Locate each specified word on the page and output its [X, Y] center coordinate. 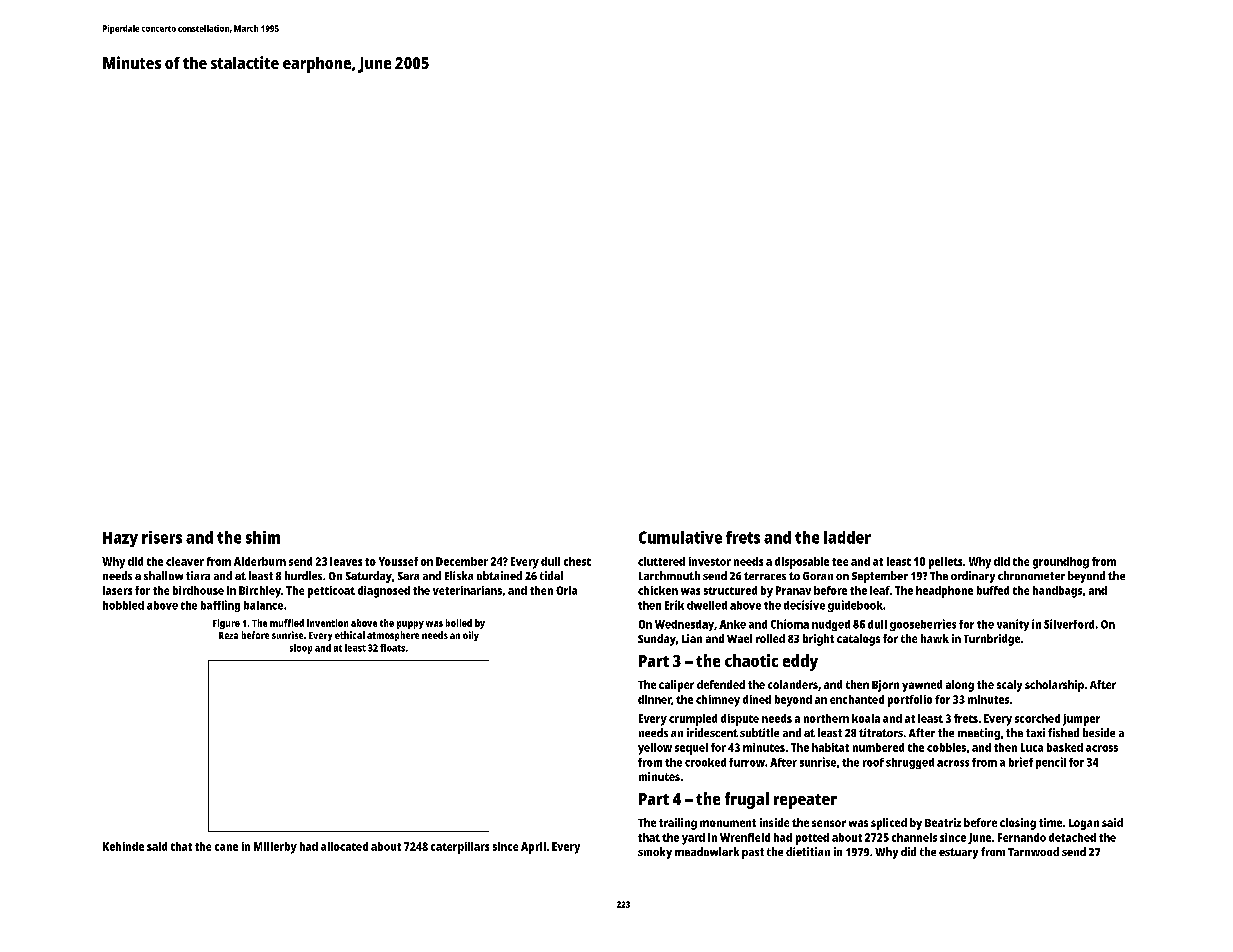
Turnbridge [992, 640]
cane [226, 847]
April [533, 848]
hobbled [123, 605]
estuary [958, 853]
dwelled [707, 605]
